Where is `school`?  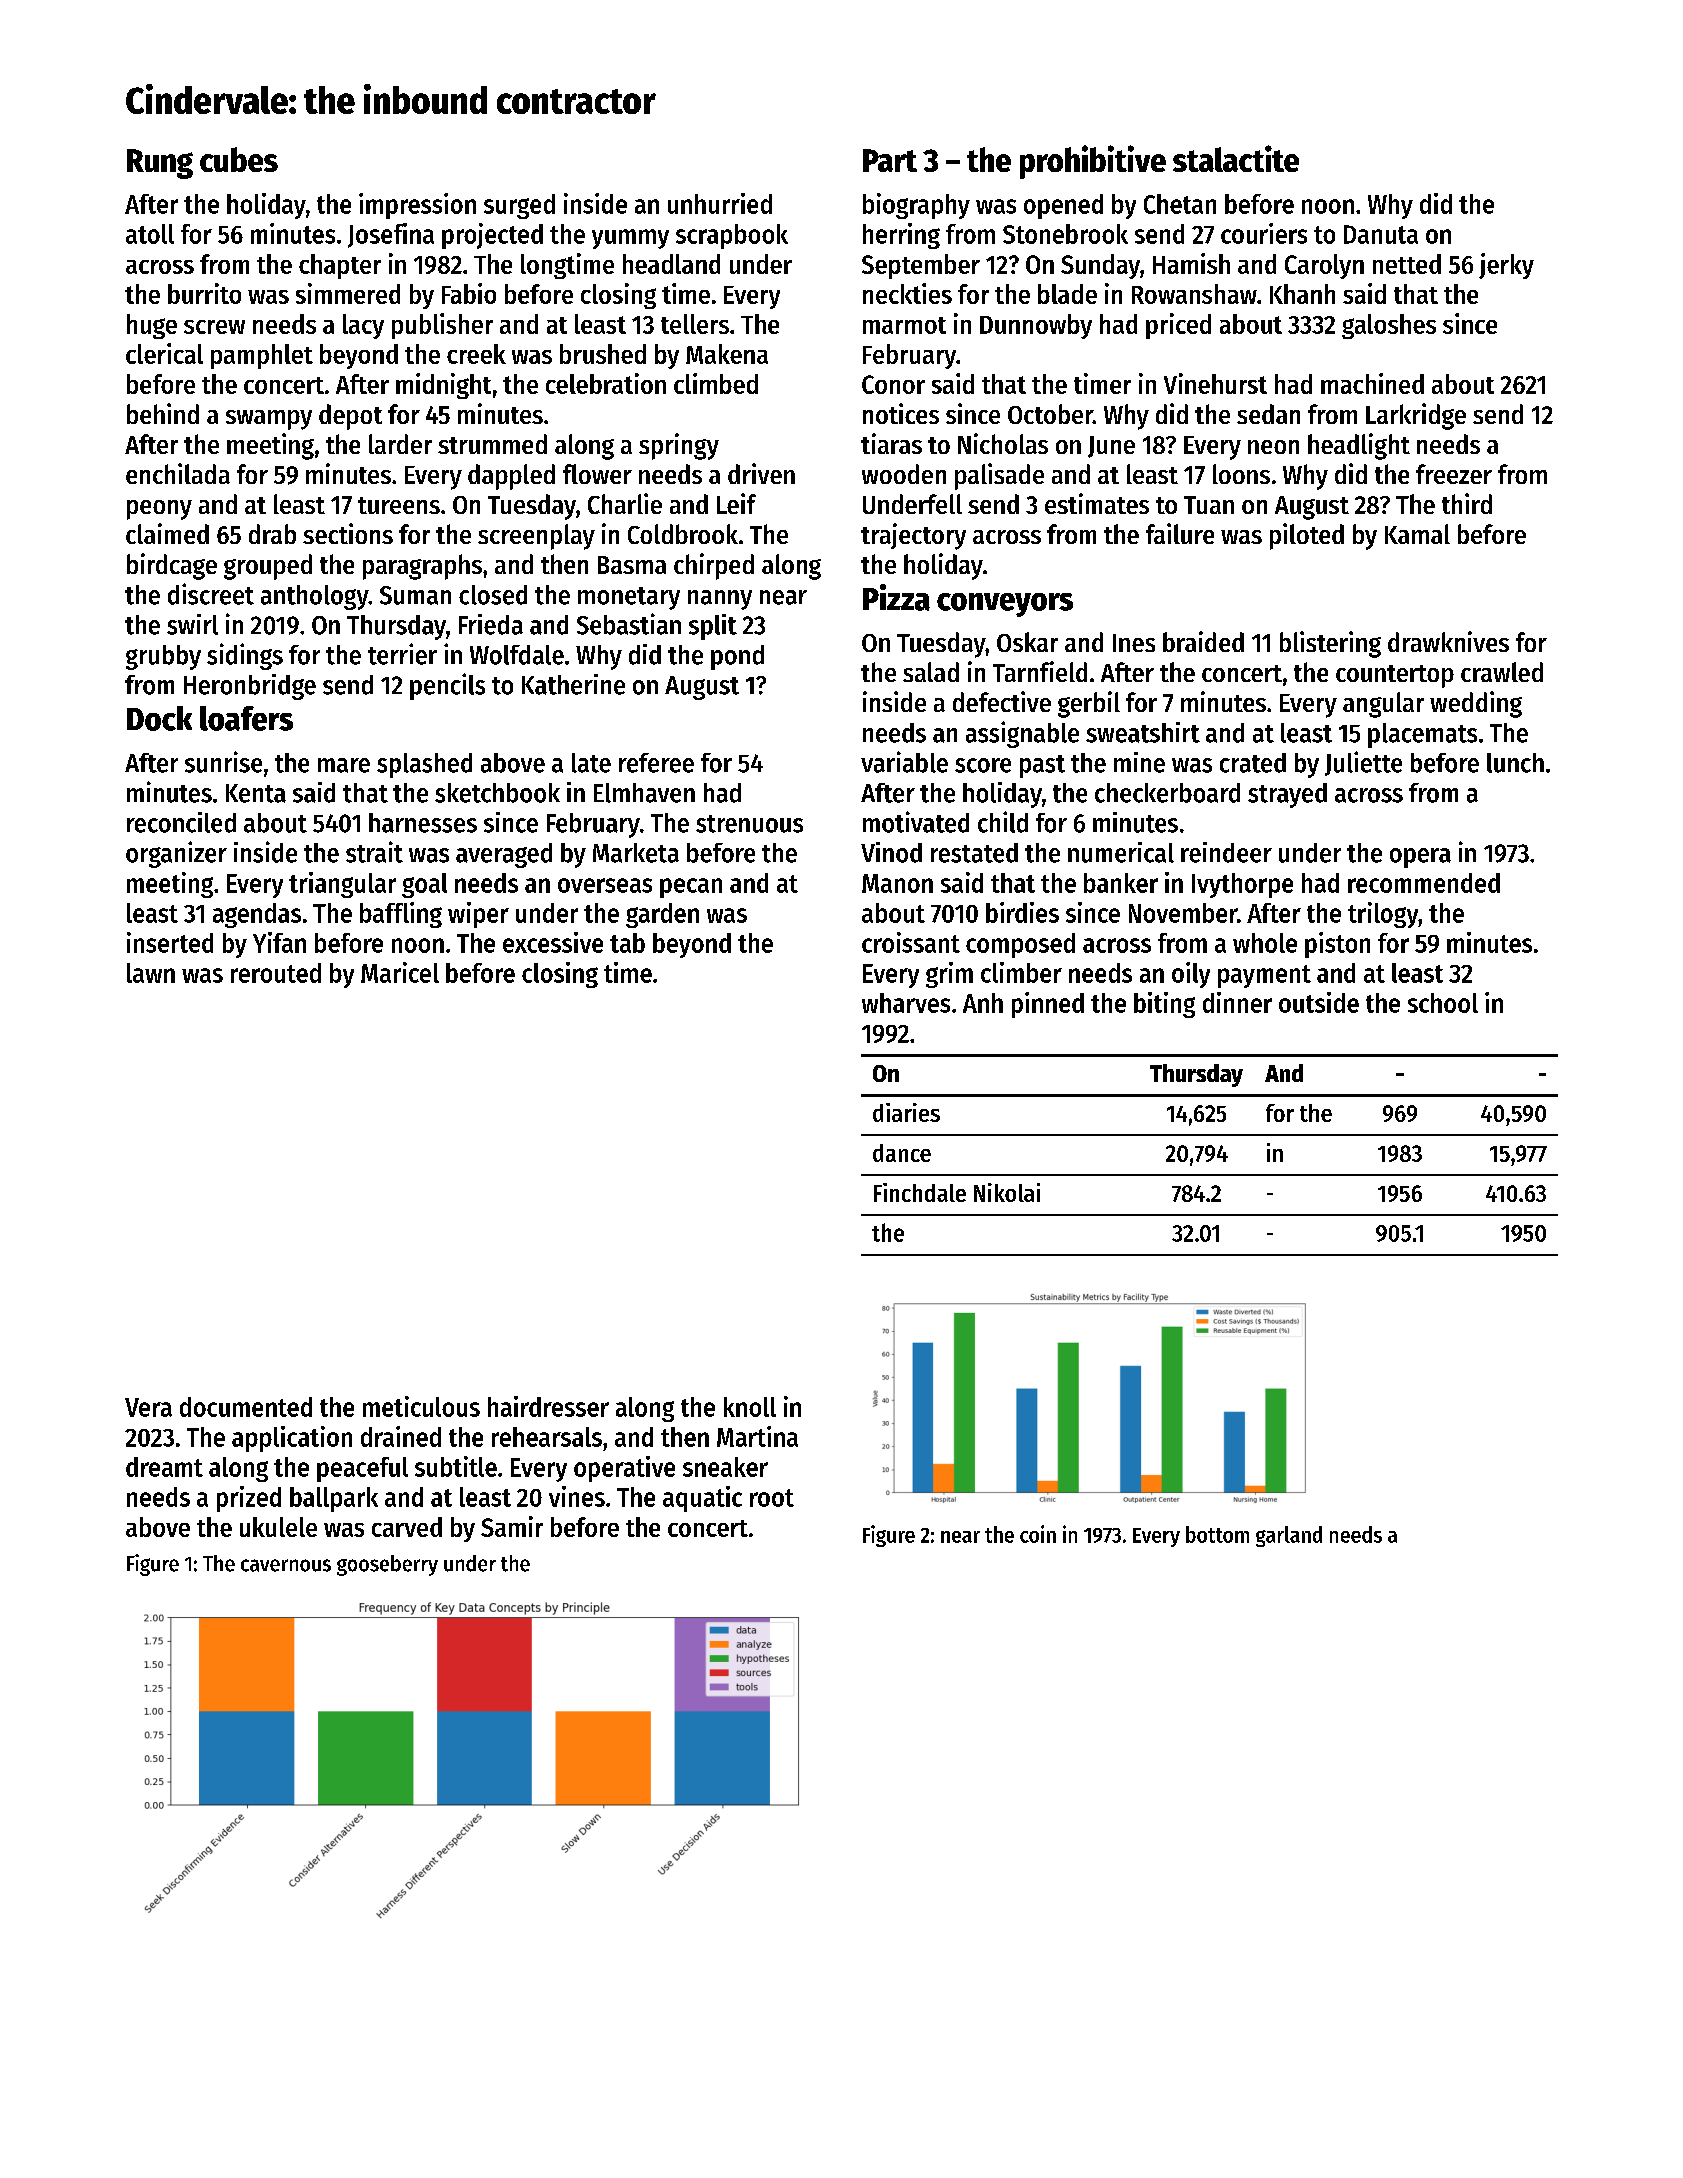 school is located at coordinates (1443, 1003).
